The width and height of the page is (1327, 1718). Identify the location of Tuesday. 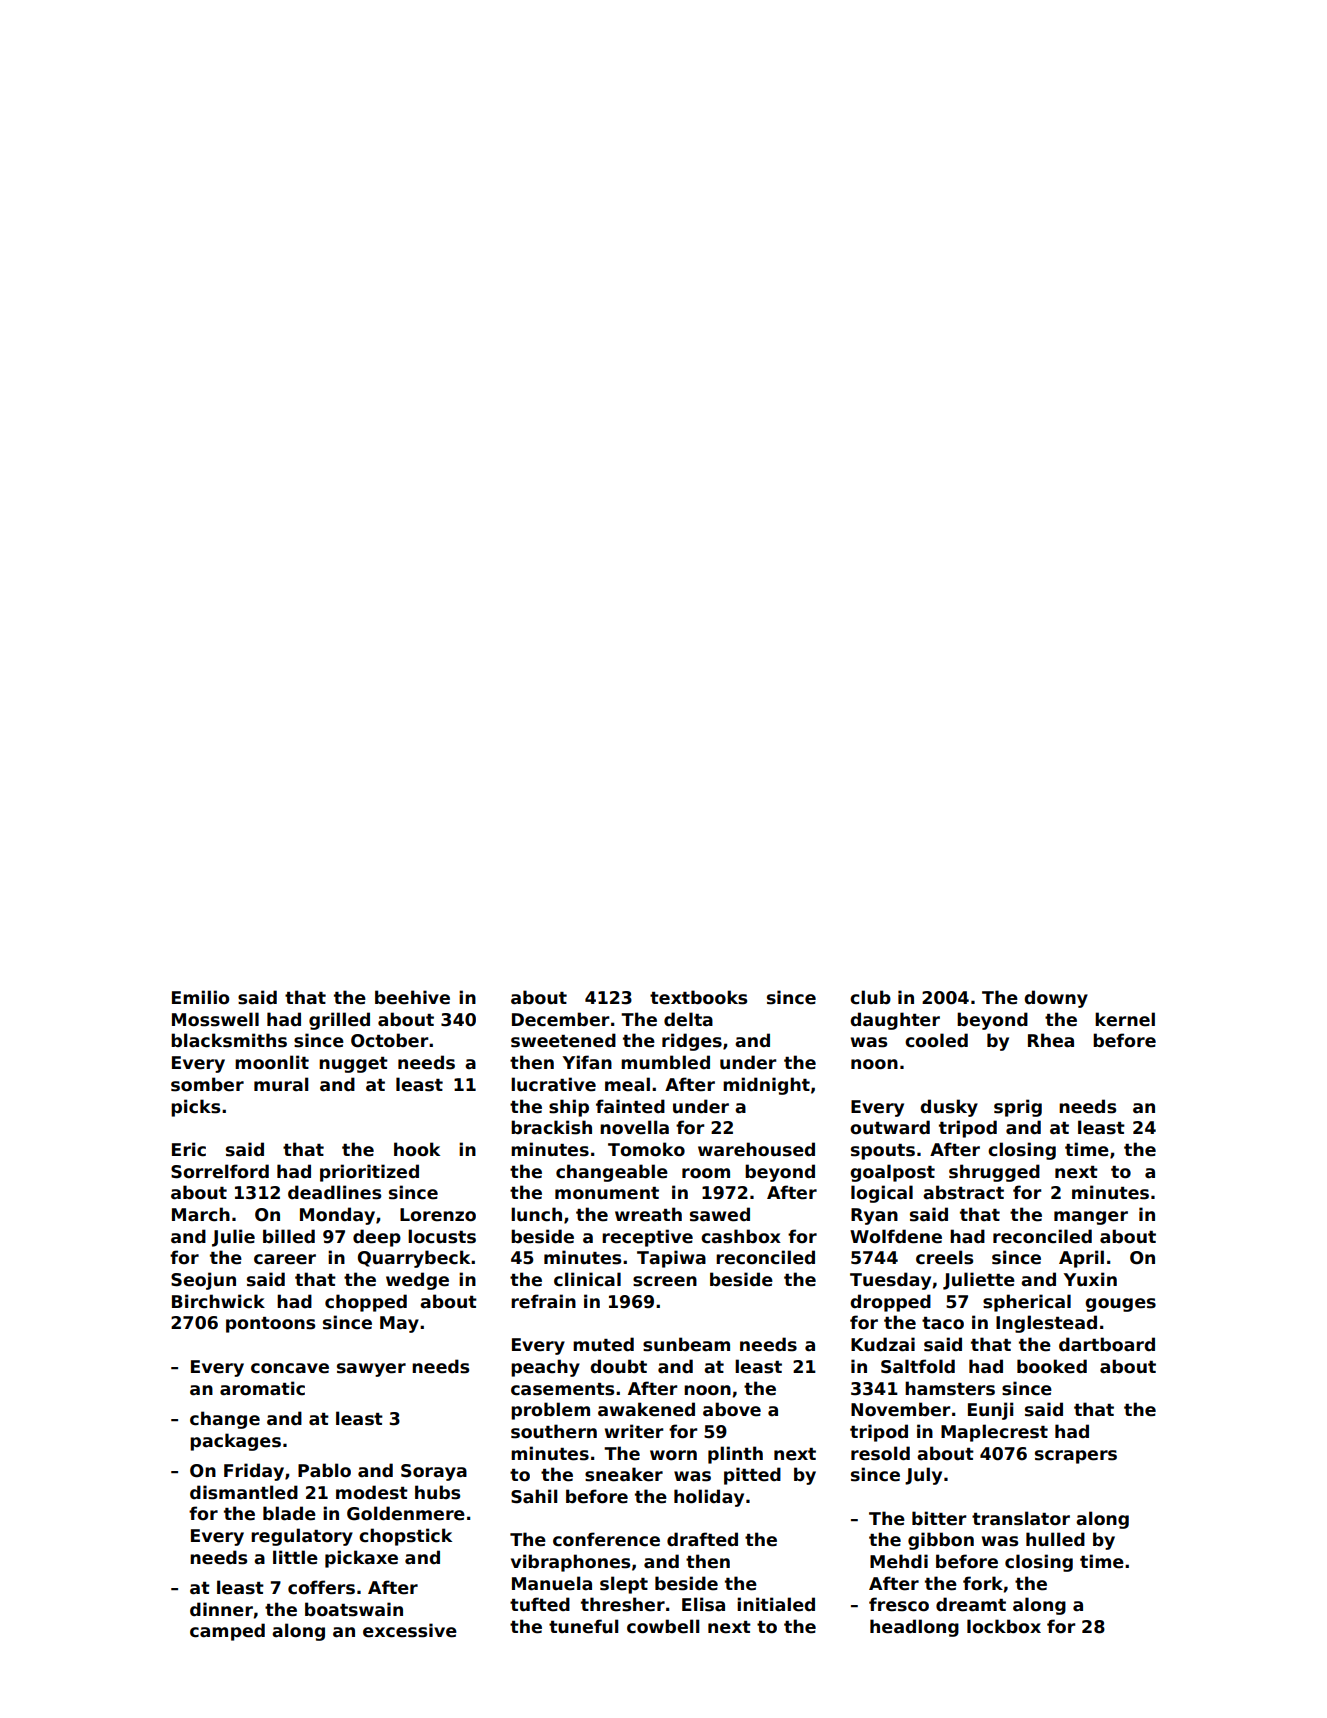
(890, 1281).
